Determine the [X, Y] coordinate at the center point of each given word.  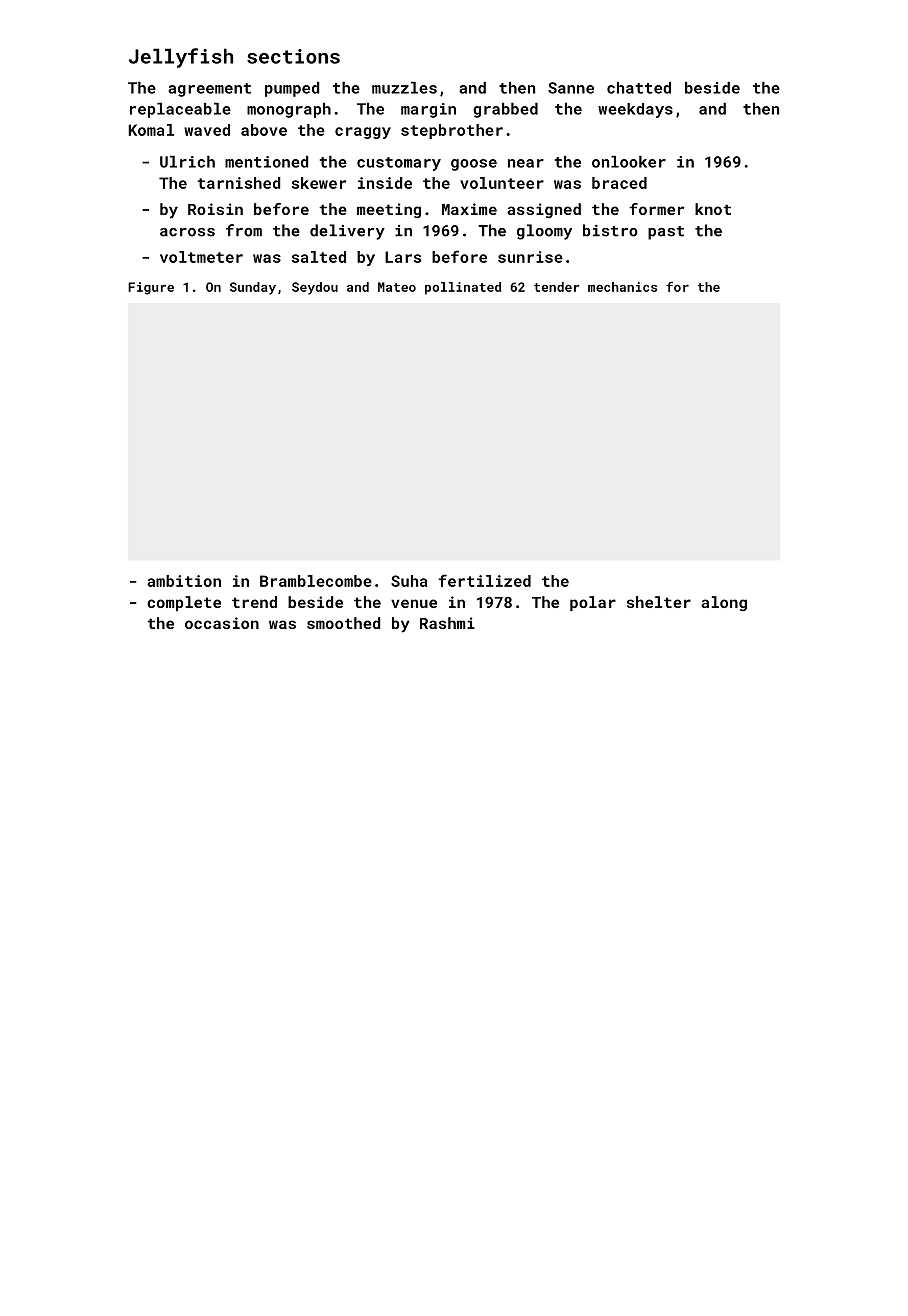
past [666, 233]
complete [184, 603]
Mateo [397, 287]
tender [557, 287]
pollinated [463, 288]
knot [713, 209]
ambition [184, 581]
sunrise [530, 257]
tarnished [238, 183]
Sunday [253, 288]
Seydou [315, 288]
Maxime [469, 209]
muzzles [404, 88]
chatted [639, 88]
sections [293, 56]
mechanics [622, 287]
